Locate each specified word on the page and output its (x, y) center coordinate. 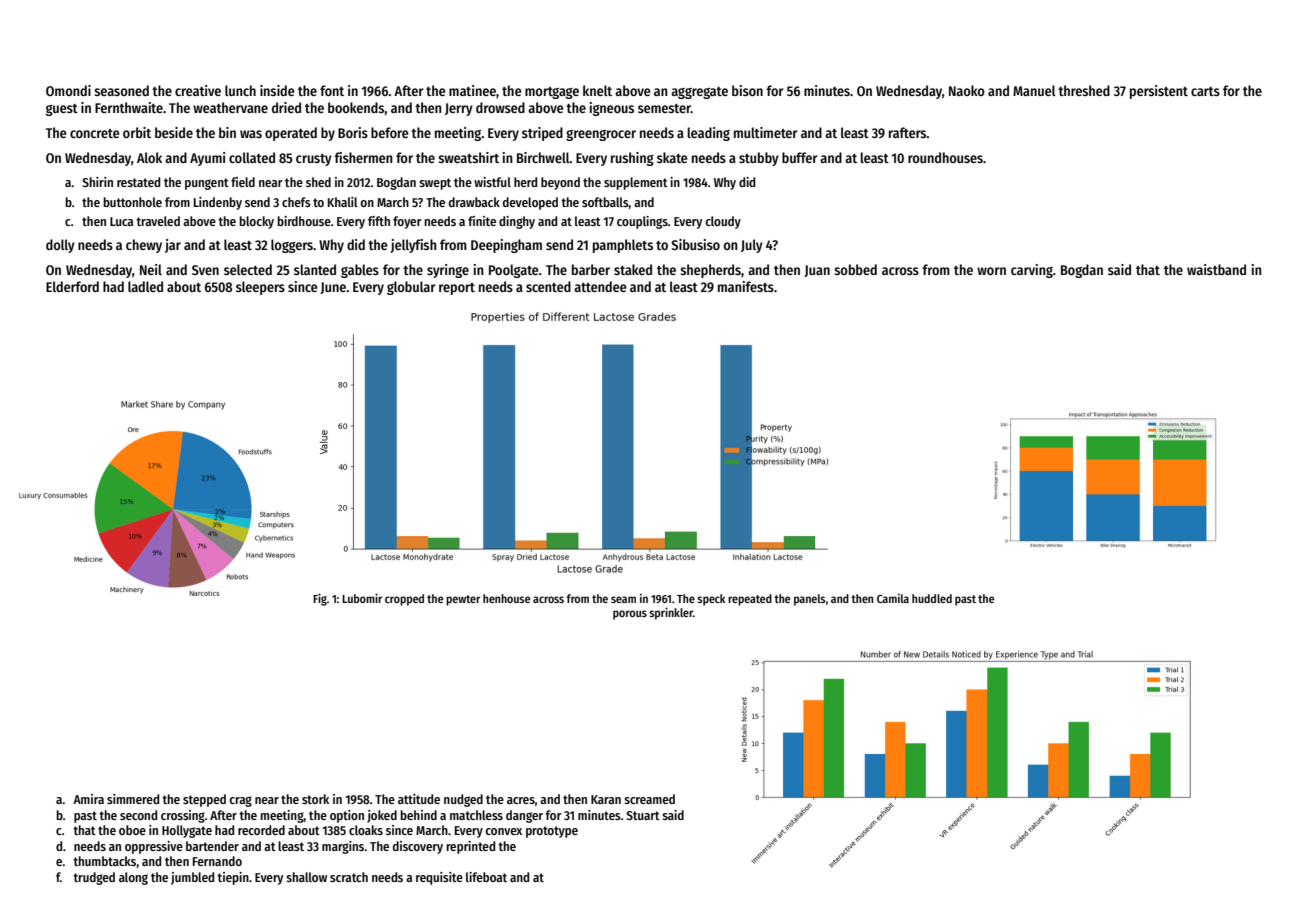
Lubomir (362, 598)
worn (991, 271)
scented (548, 286)
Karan (606, 799)
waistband (1216, 269)
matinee (472, 90)
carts (1205, 91)
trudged (94, 878)
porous (630, 615)
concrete (95, 133)
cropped (404, 600)
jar (173, 246)
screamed (649, 799)
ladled (145, 286)
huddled (932, 598)
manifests (746, 286)
